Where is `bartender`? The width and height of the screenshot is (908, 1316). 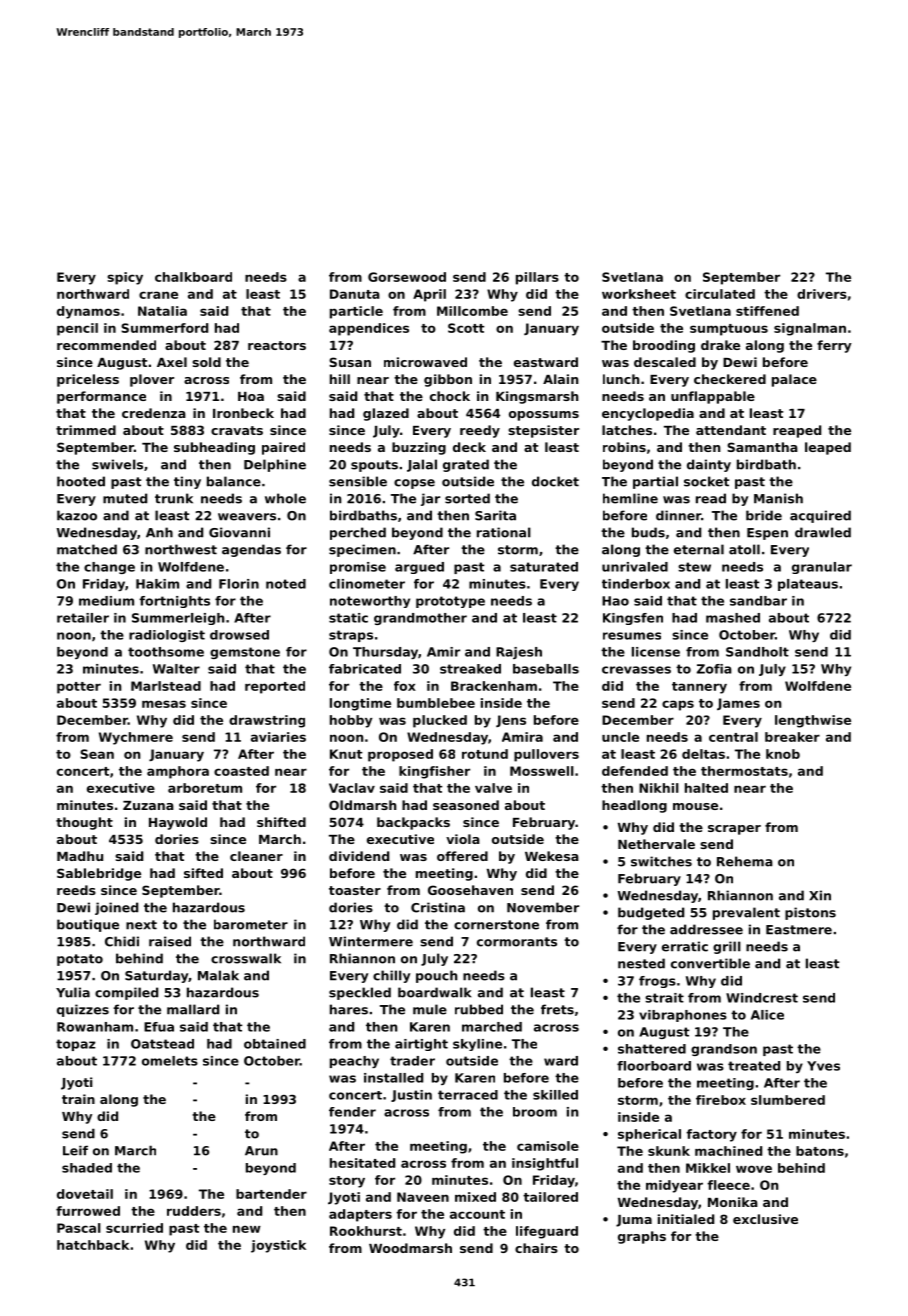 bartender is located at coordinates (271, 1194).
